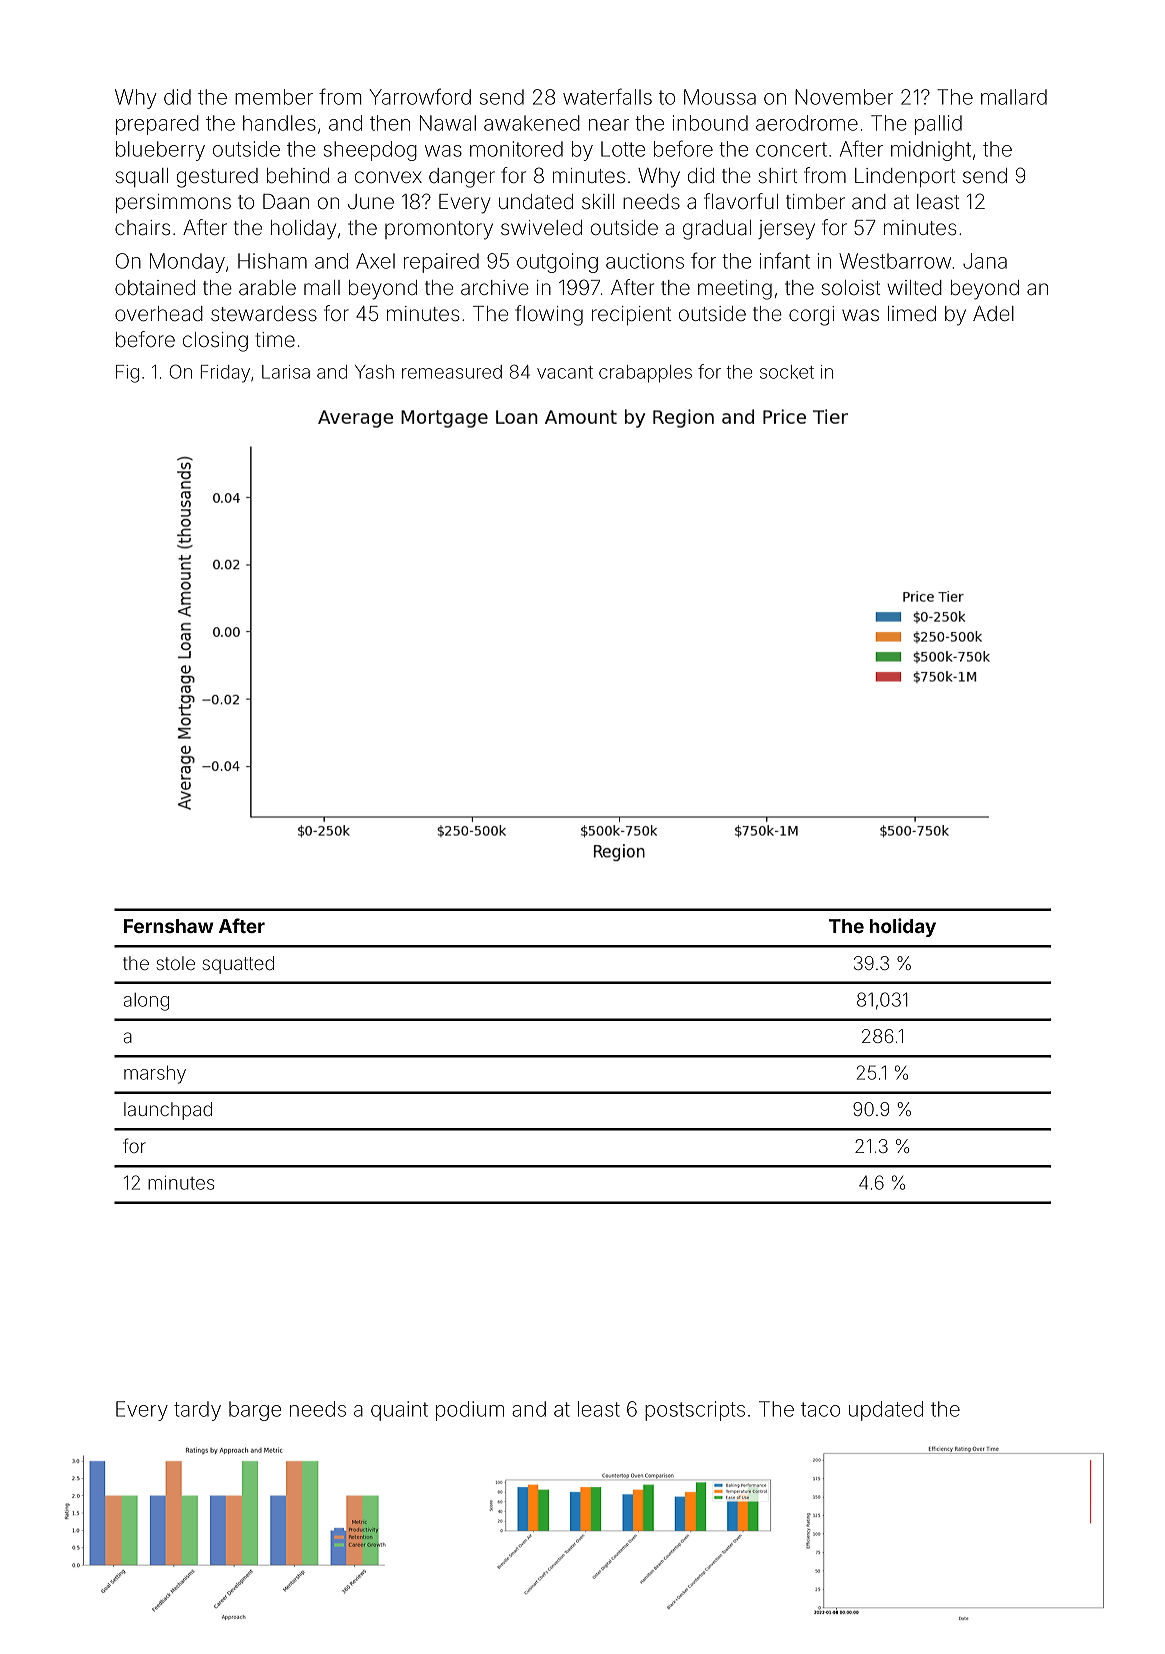  What do you see at coordinates (238, 965) in the document?
I see `squatted` at bounding box center [238, 965].
